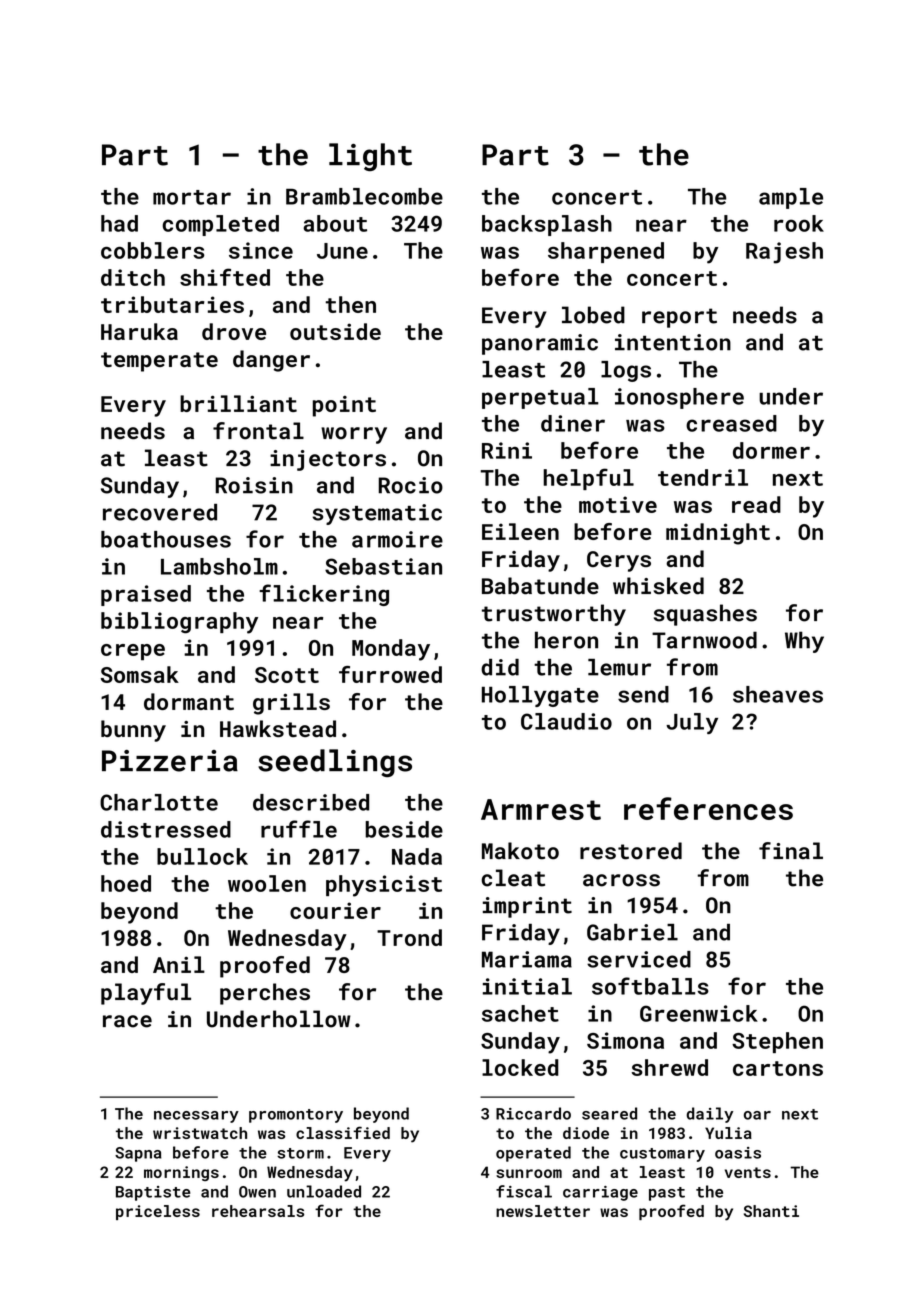 This image has height=1311, width=924. I want to click on crepe, so click(133, 652).
